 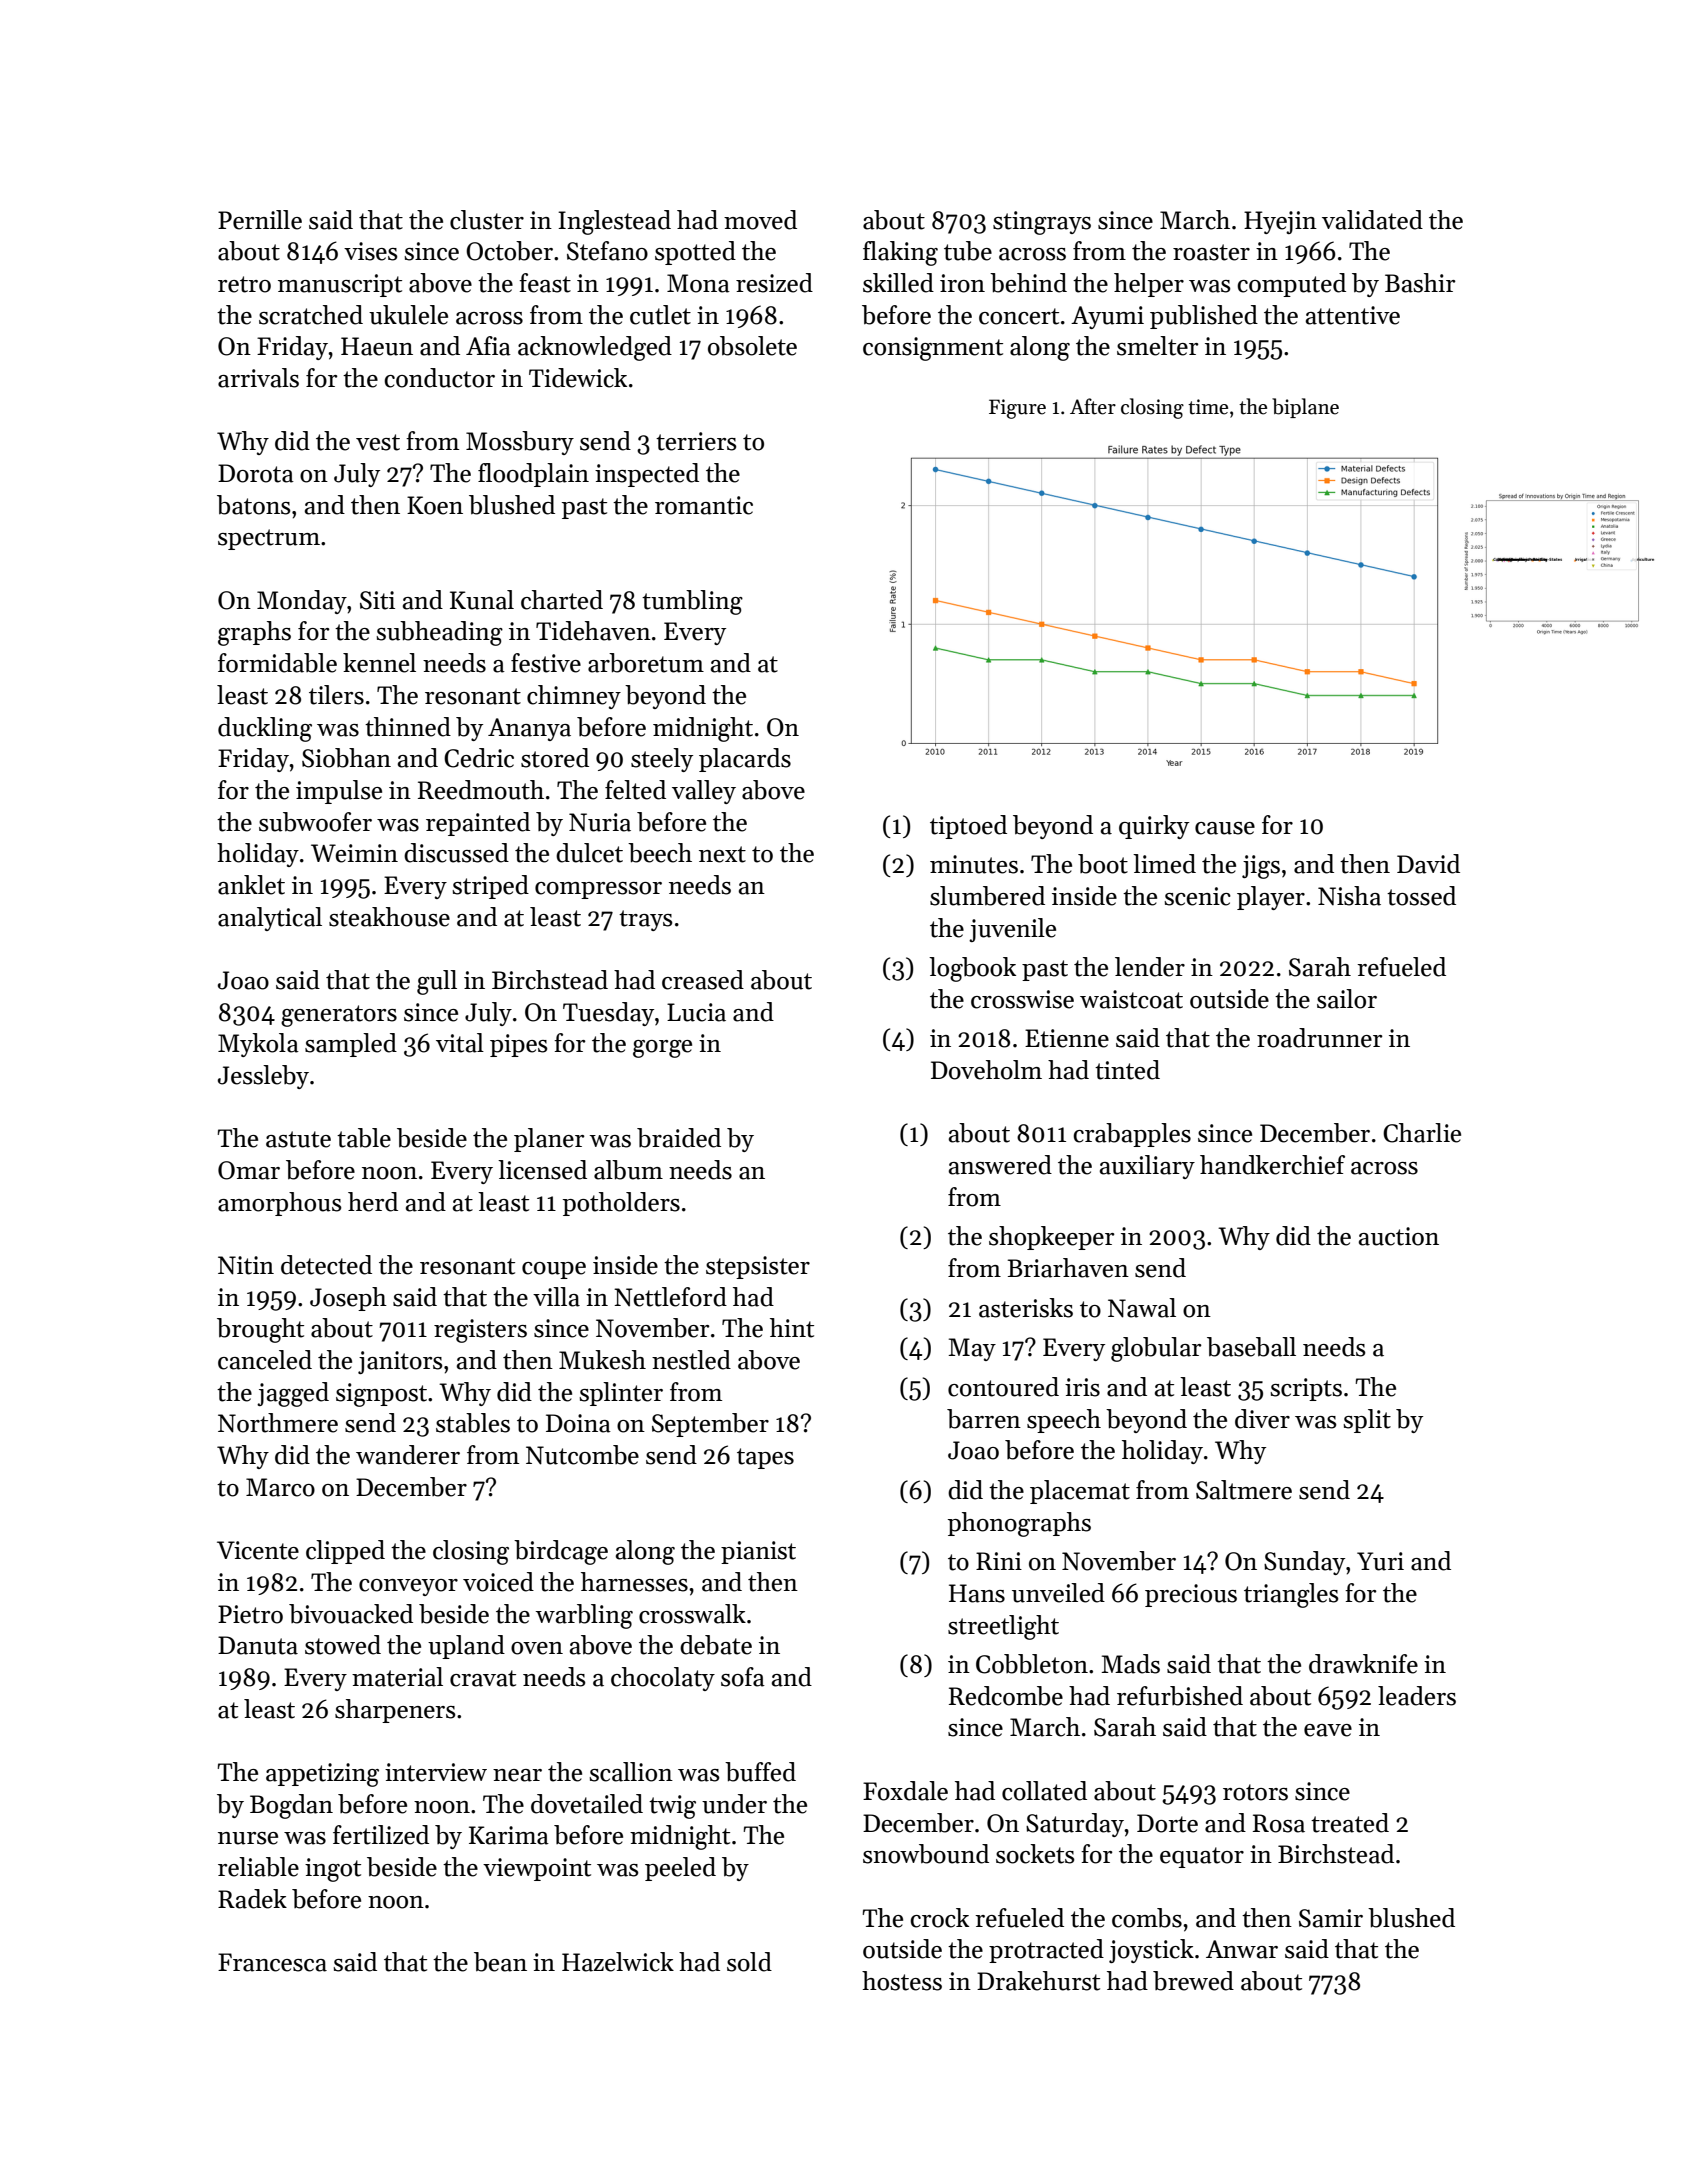 What do you see at coordinates (260, 220) in the image?
I see `Pernille` at bounding box center [260, 220].
